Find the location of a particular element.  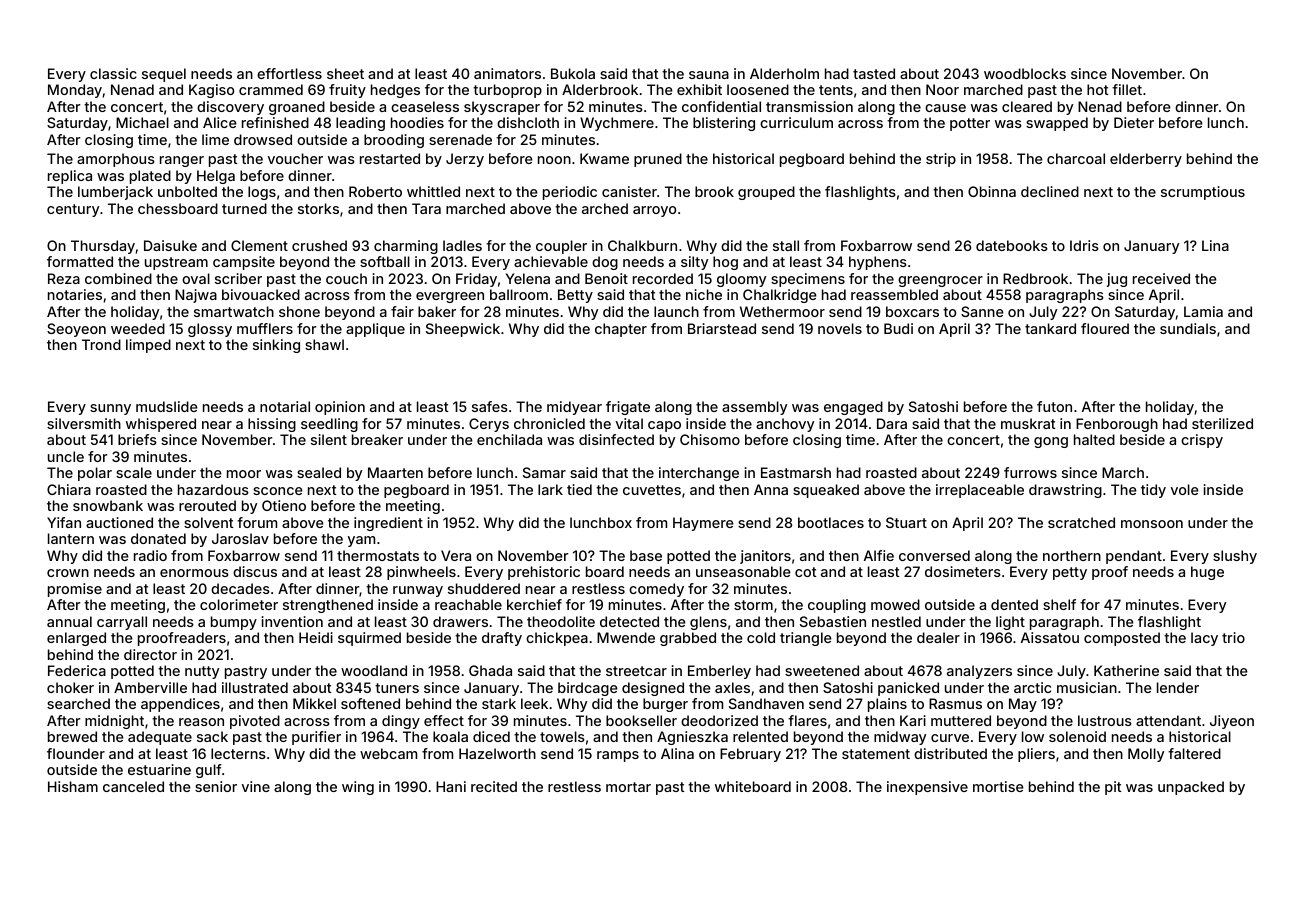

gloomy is located at coordinates (741, 280).
